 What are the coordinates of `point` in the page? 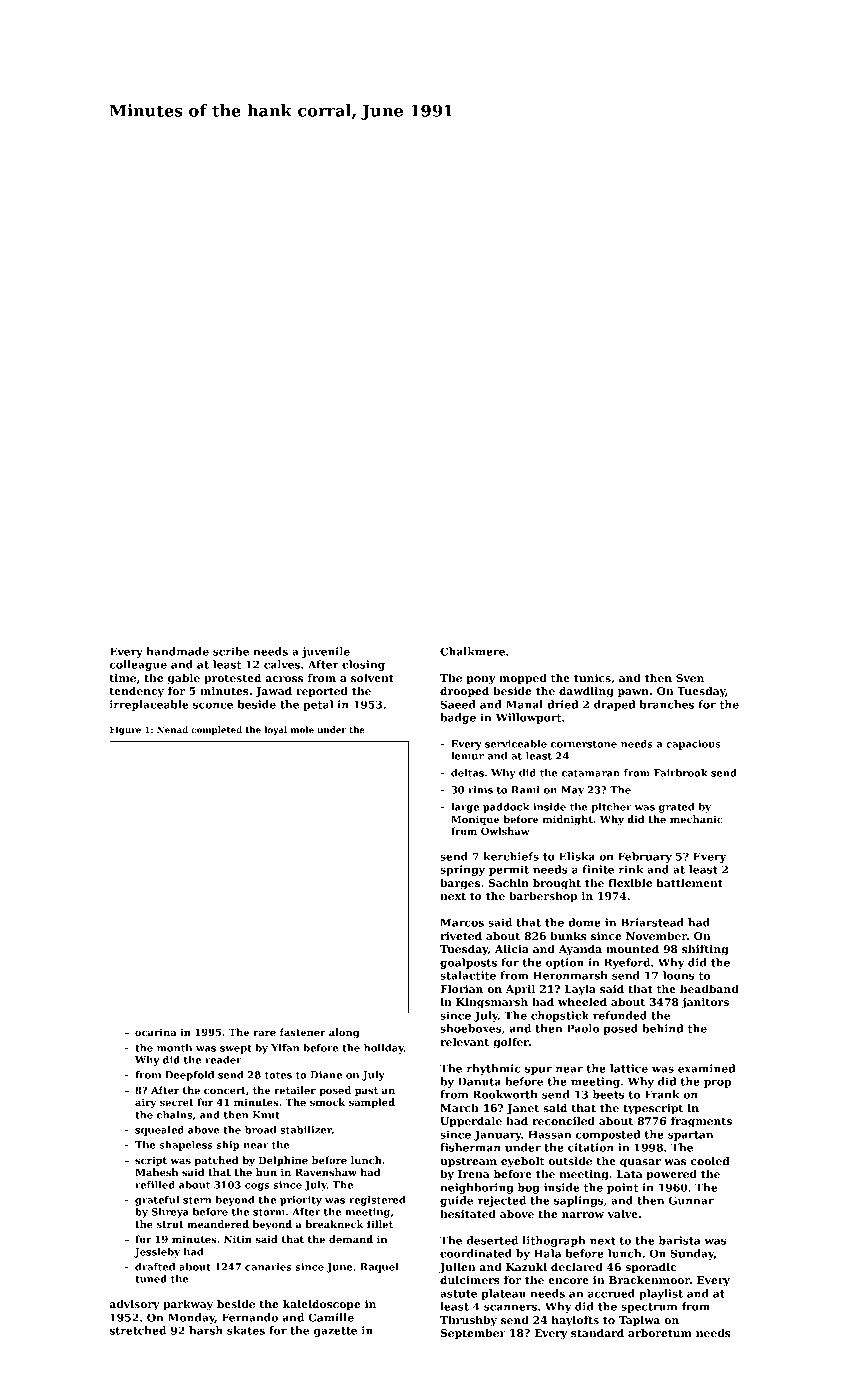 It's located at (623, 1188).
